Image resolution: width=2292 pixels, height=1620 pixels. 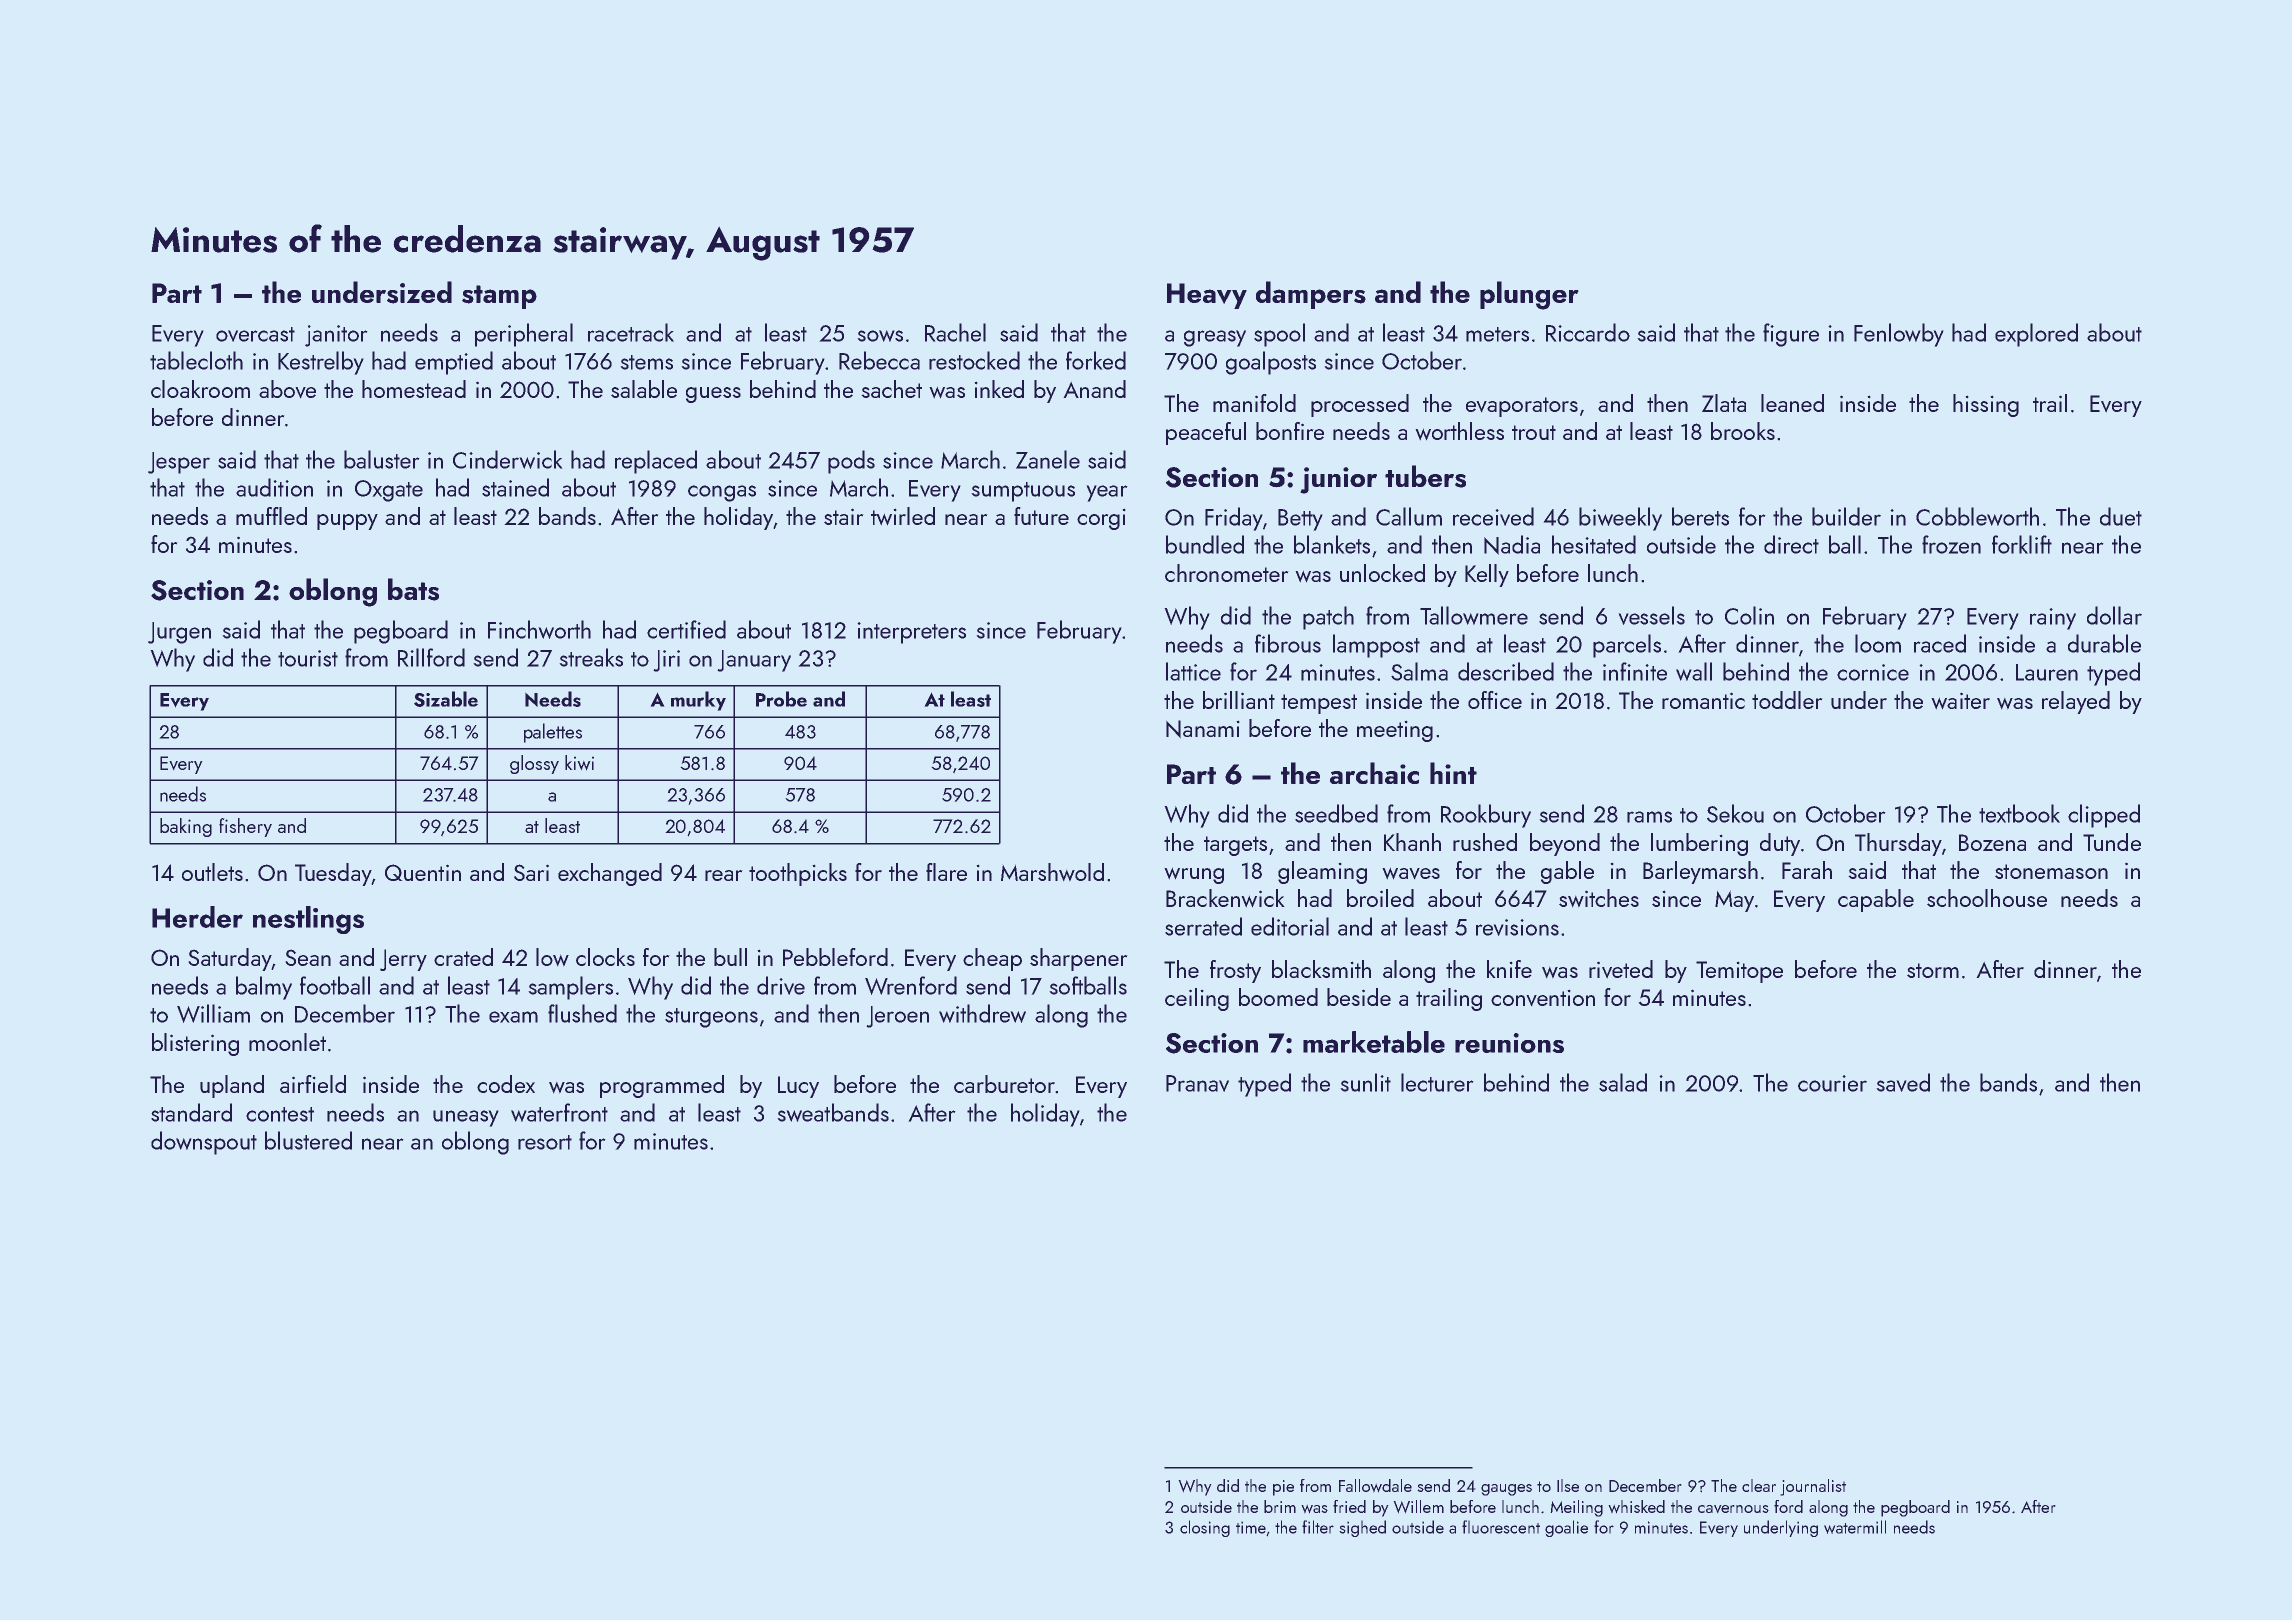 I want to click on plunger, so click(x=1529, y=295).
